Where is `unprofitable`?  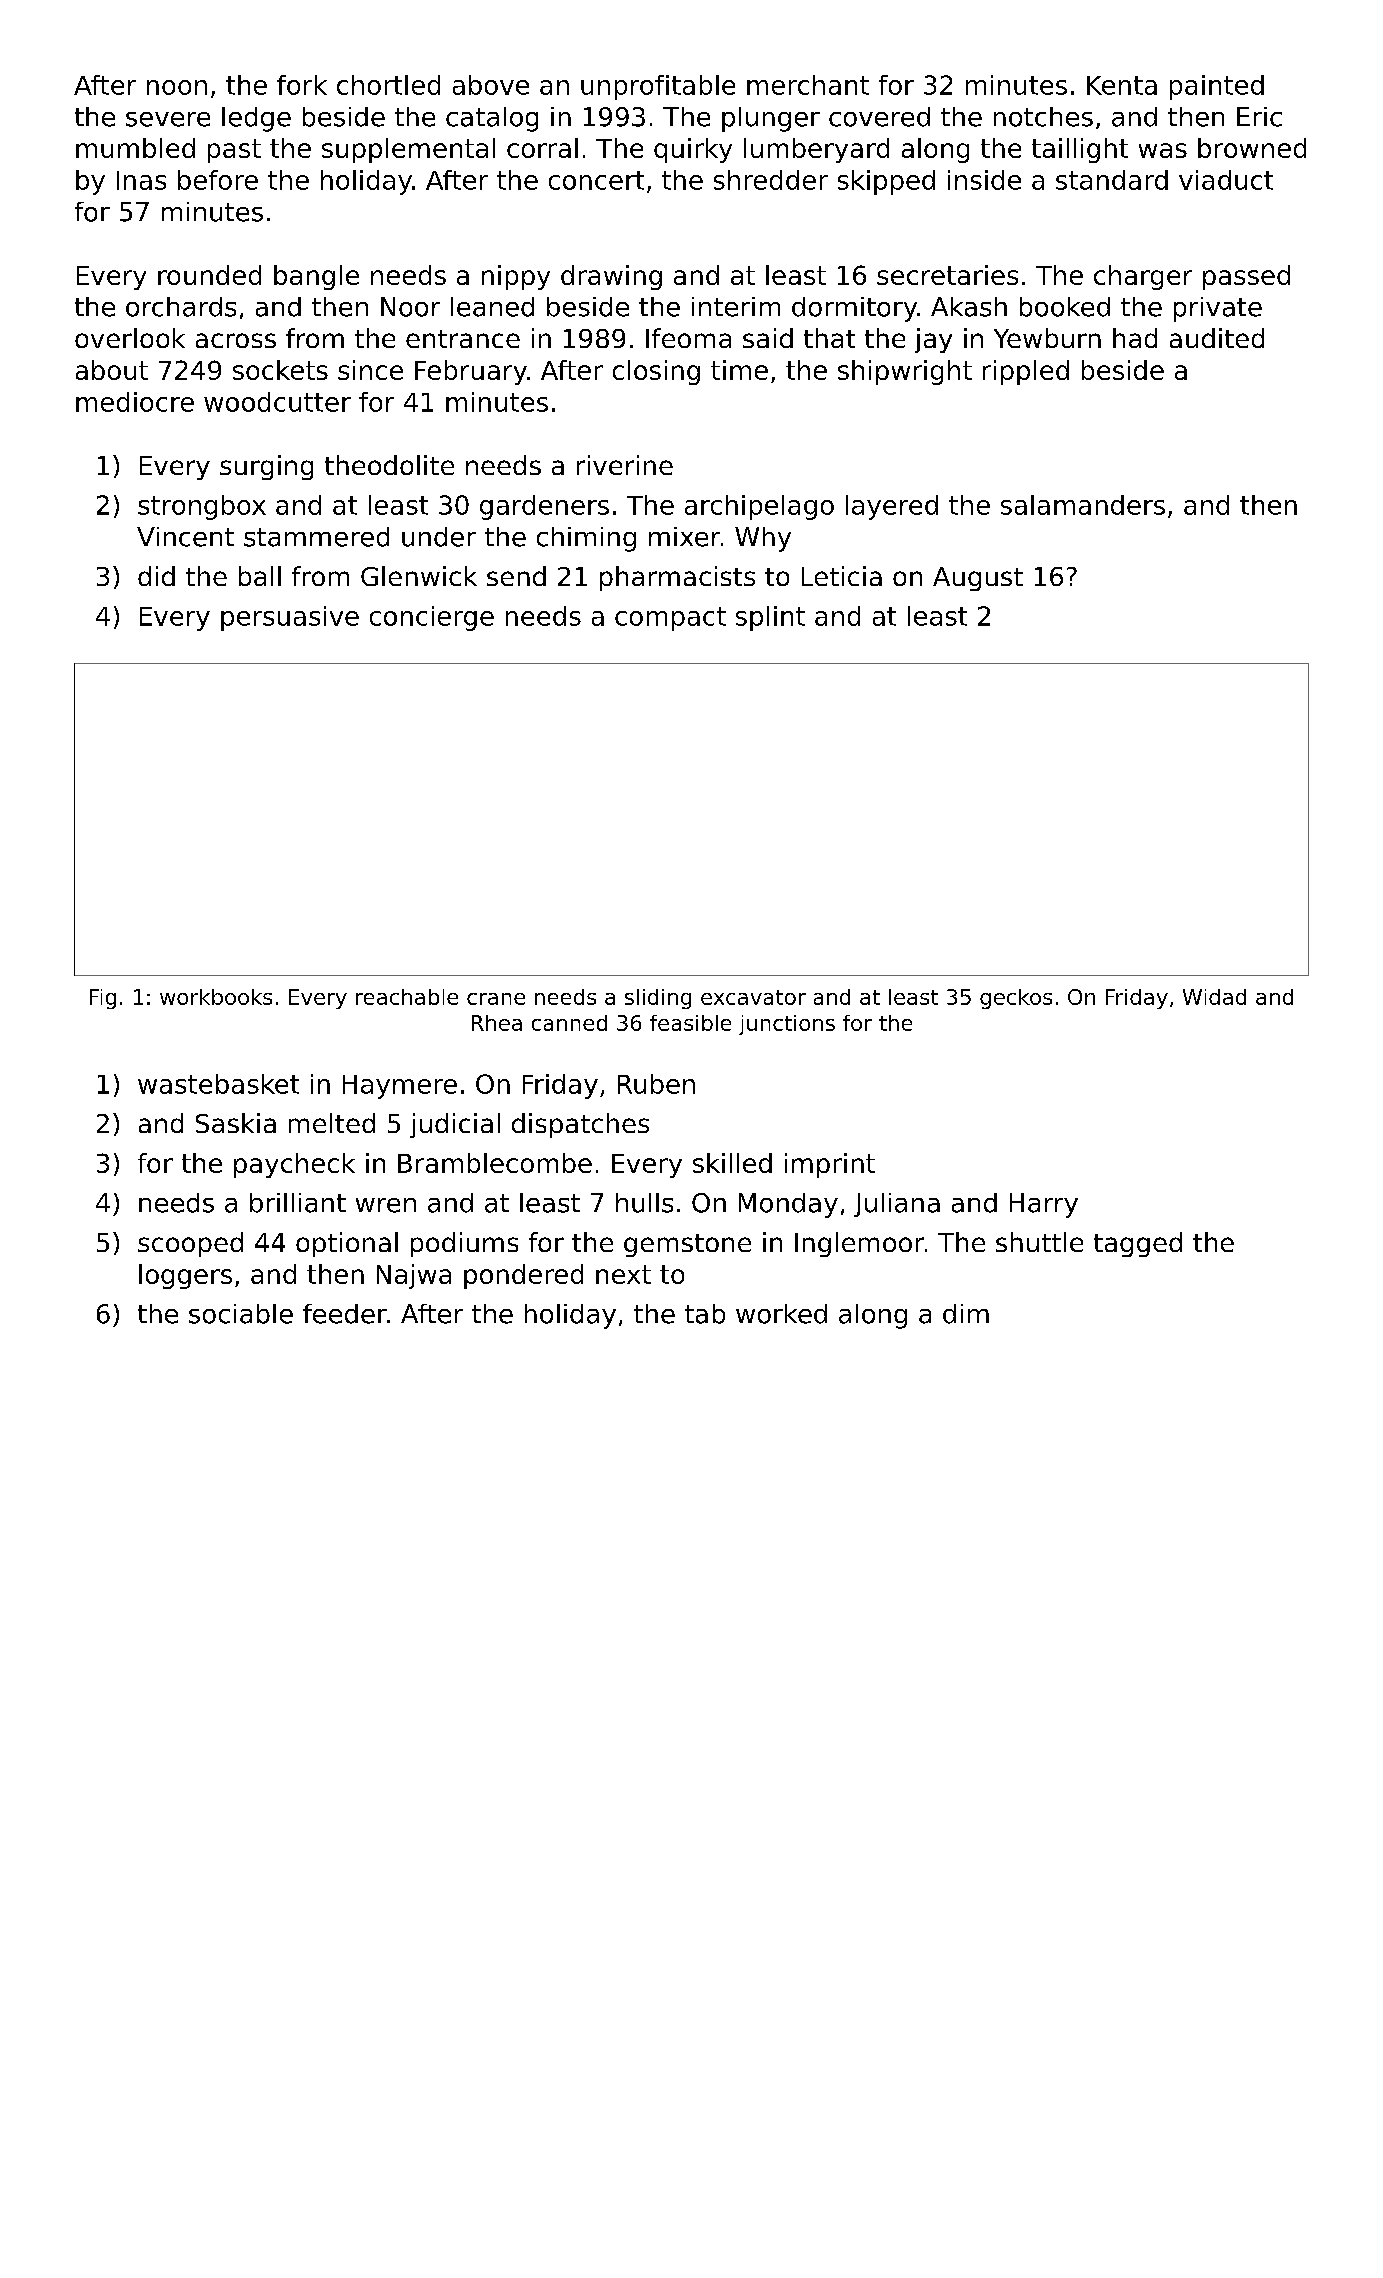 unprofitable is located at coordinates (658, 87).
